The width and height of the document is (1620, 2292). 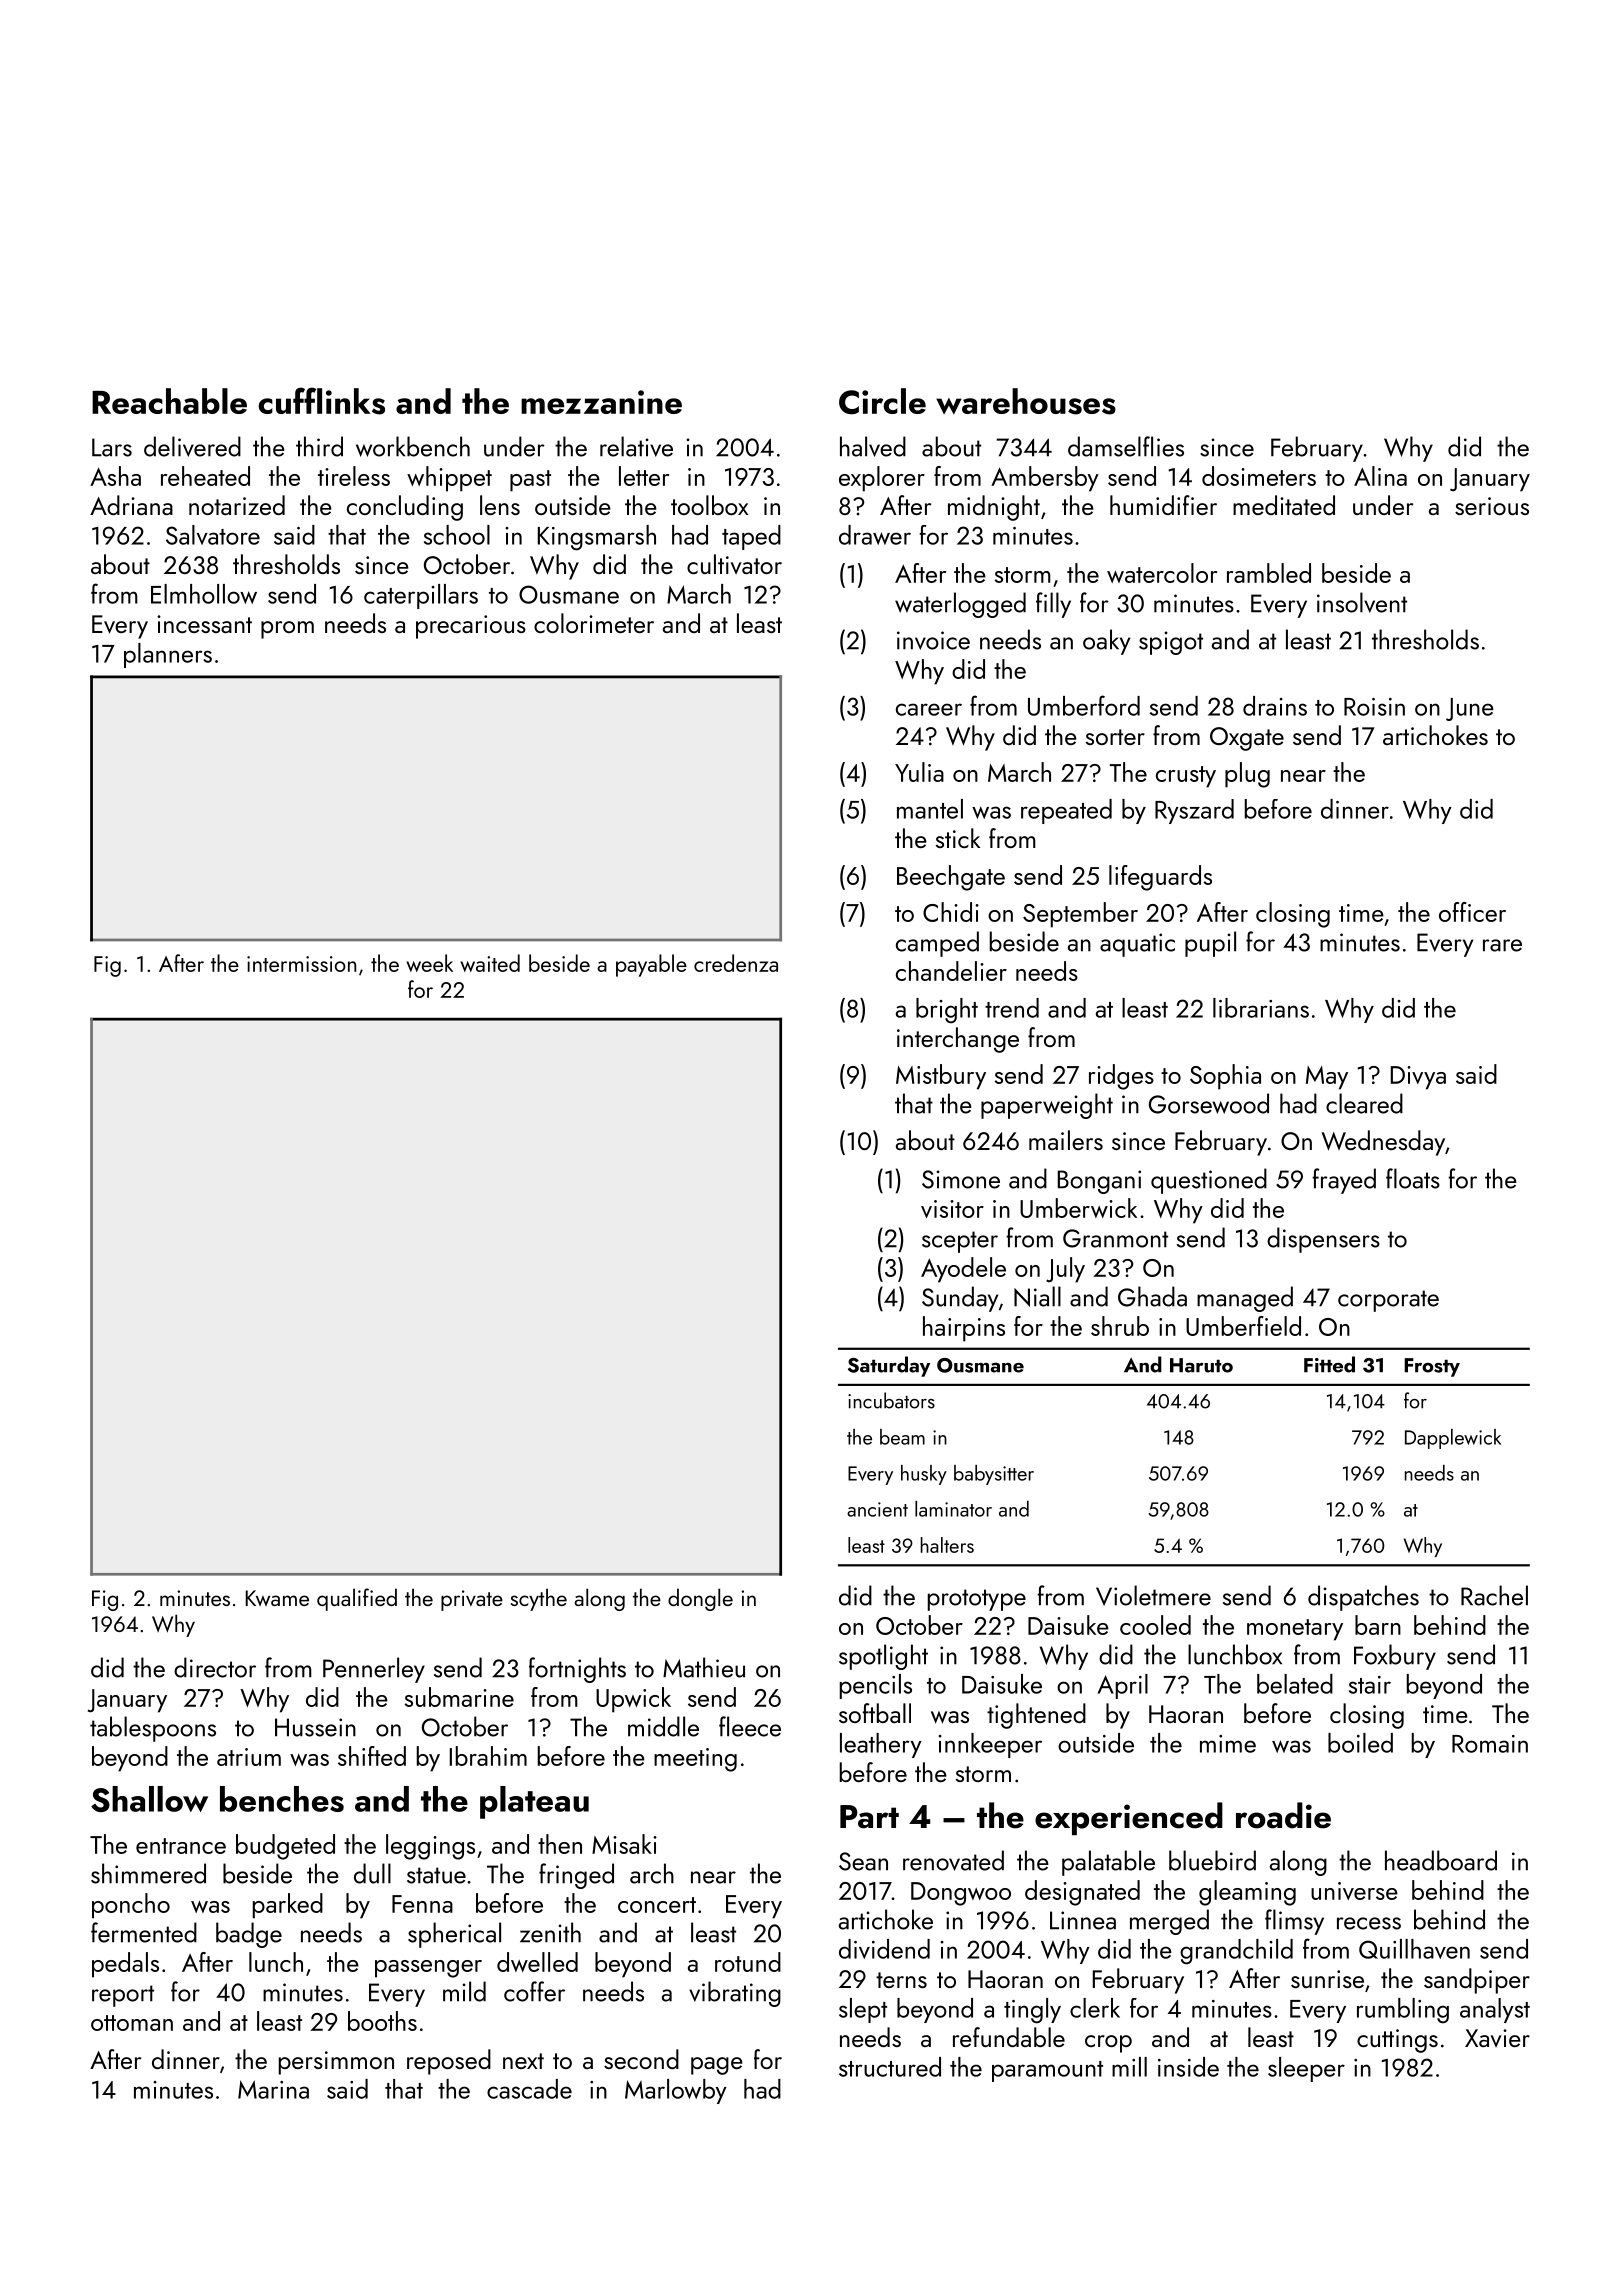 I want to click on Alina, so click(x=1380, y=476).
